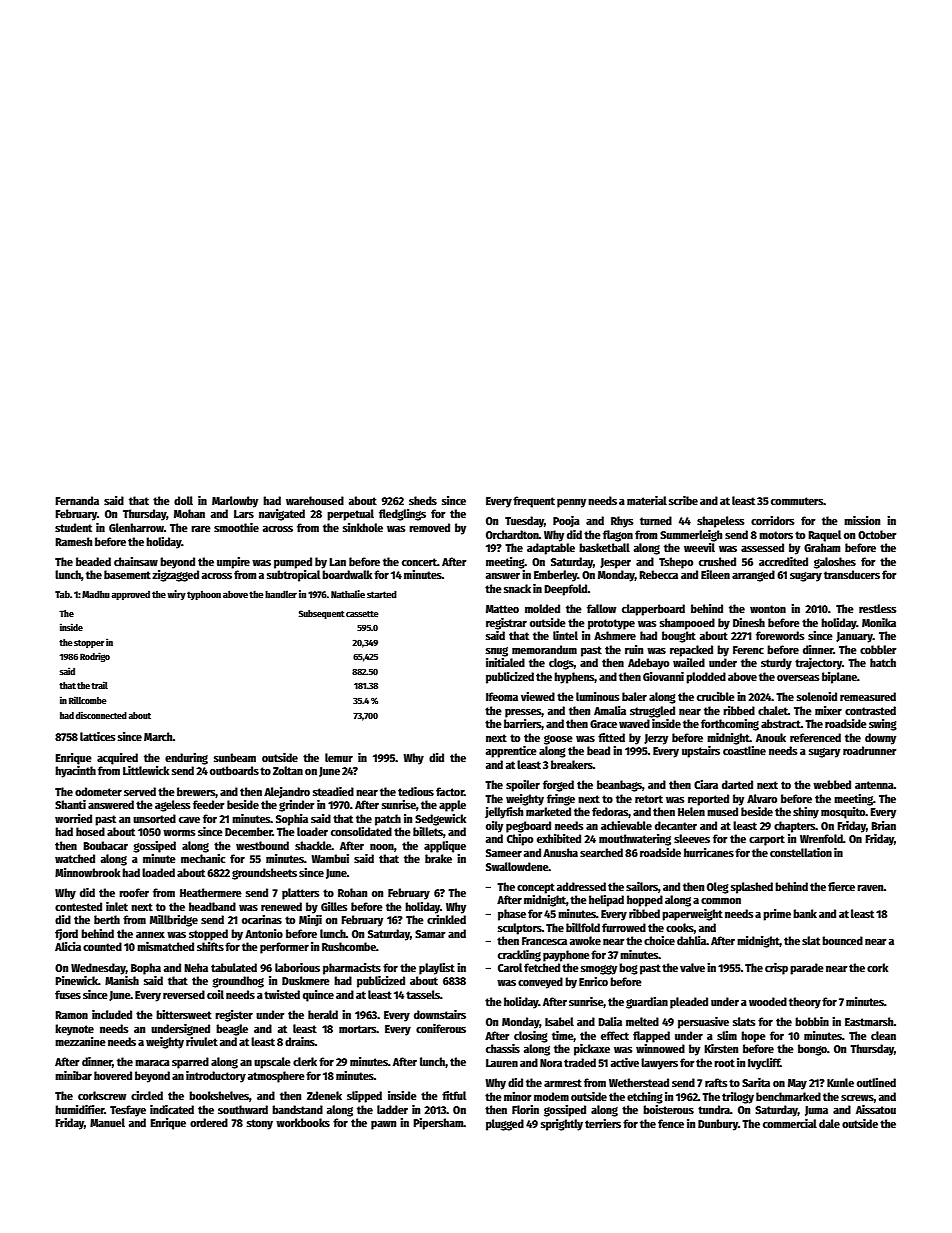 The width and height of the page is (952, 1233). Describe the element at coordinates (797, 501) in the page. I see `commuters` at that location.
